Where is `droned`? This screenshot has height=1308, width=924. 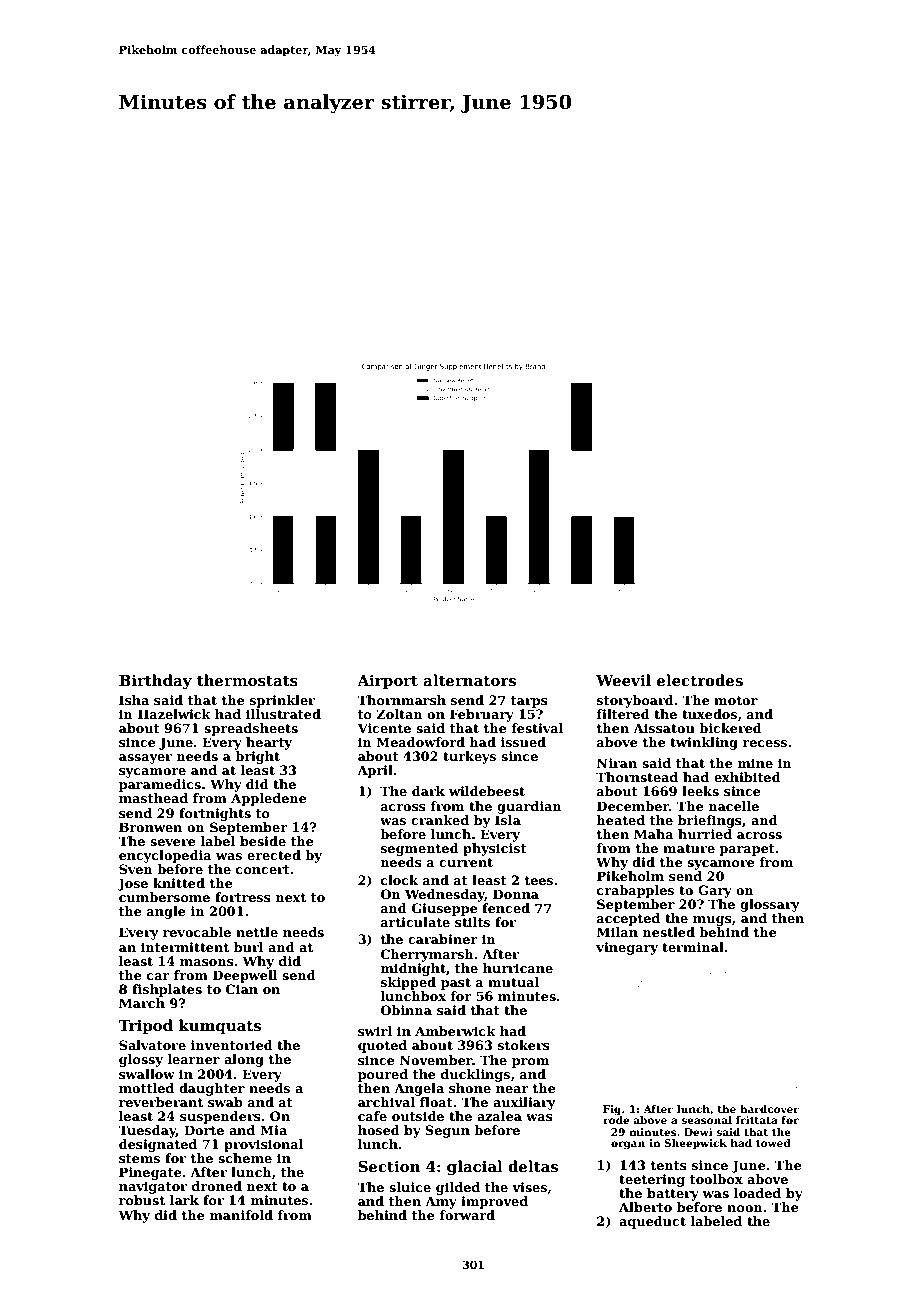
droned is located at coordinates (217, 1186).
